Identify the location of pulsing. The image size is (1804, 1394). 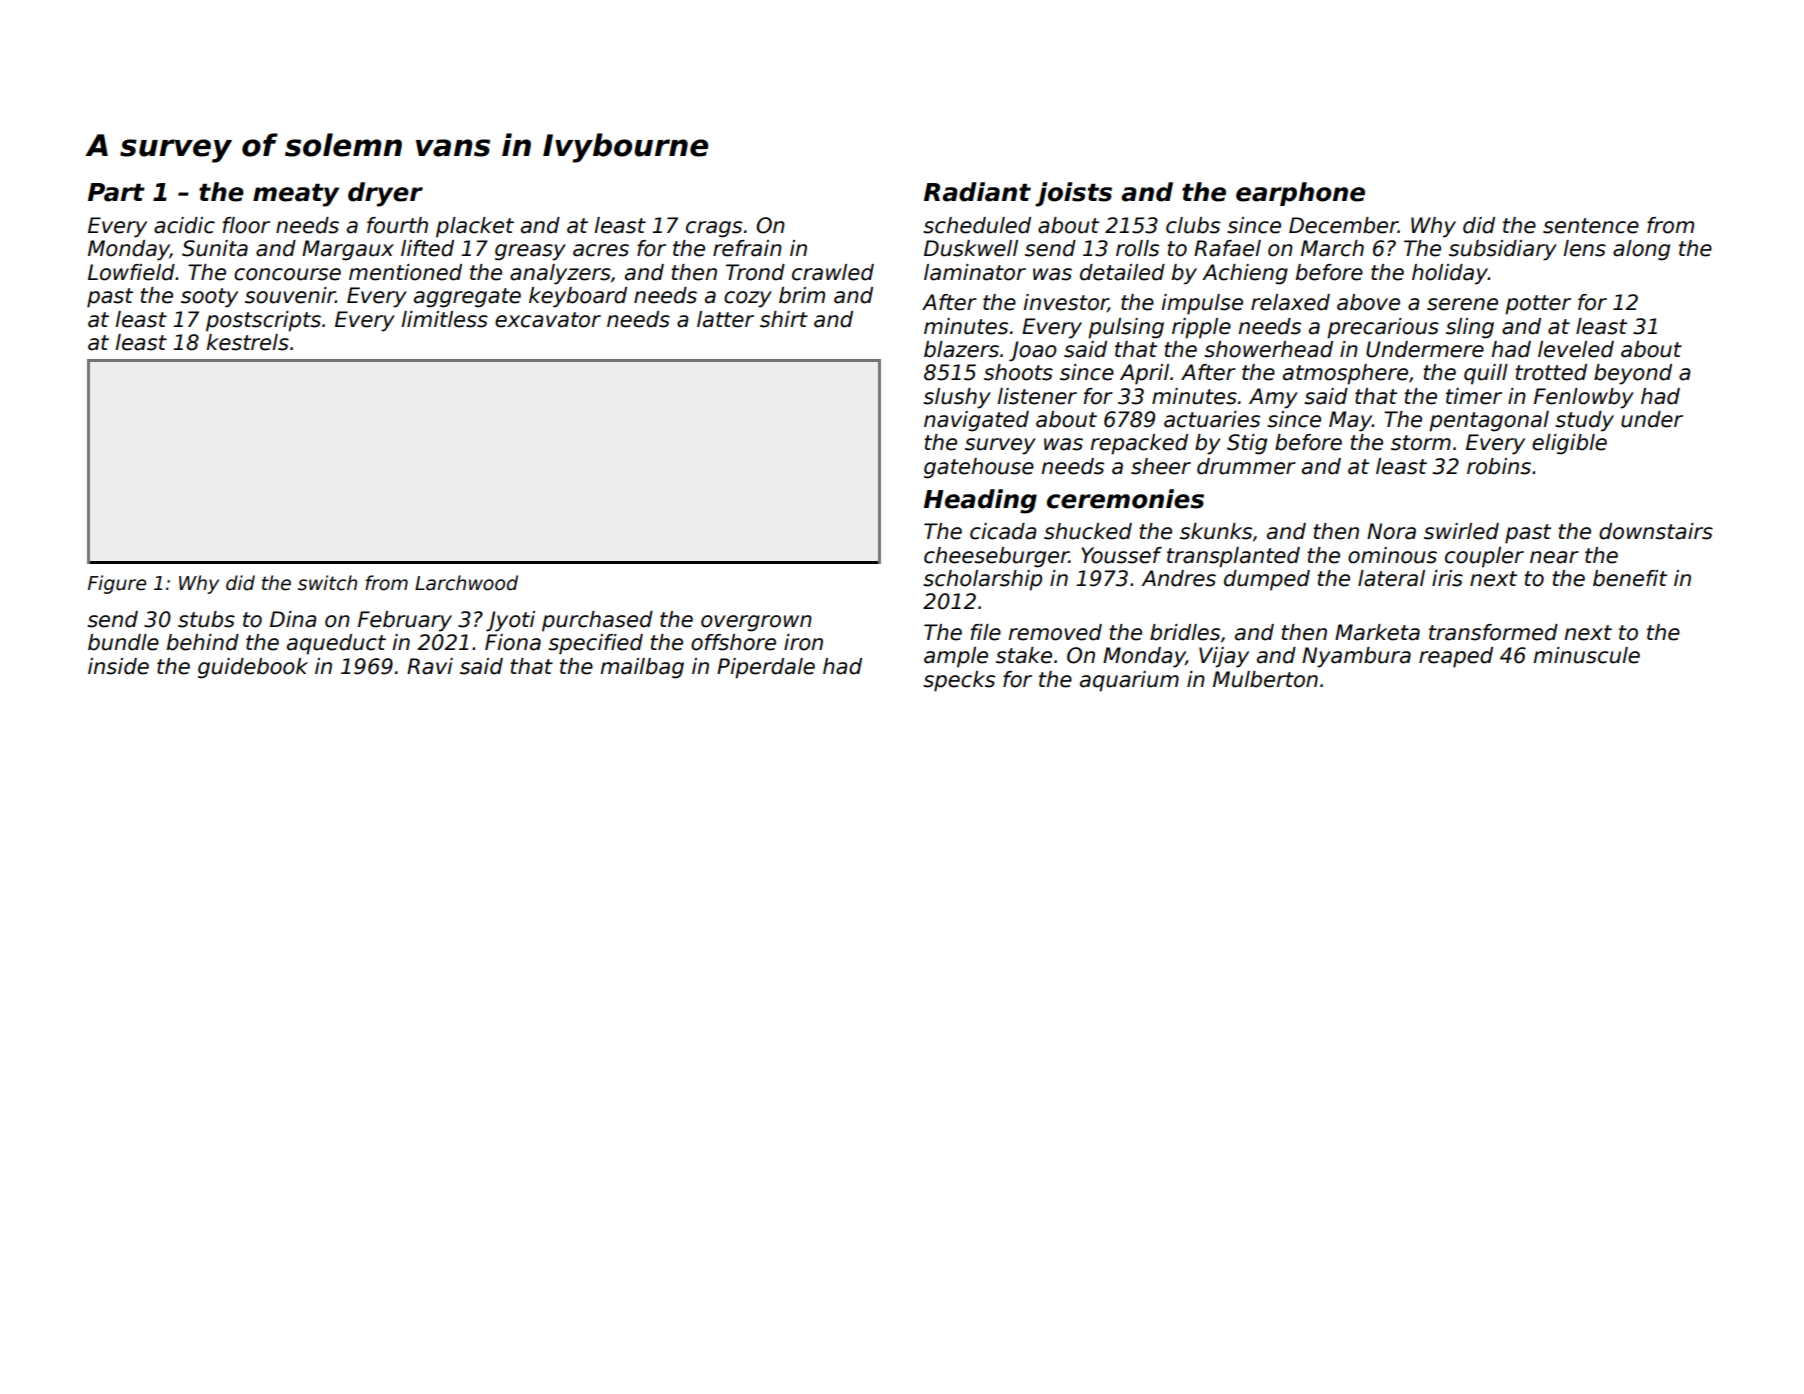
(1126, 328).
